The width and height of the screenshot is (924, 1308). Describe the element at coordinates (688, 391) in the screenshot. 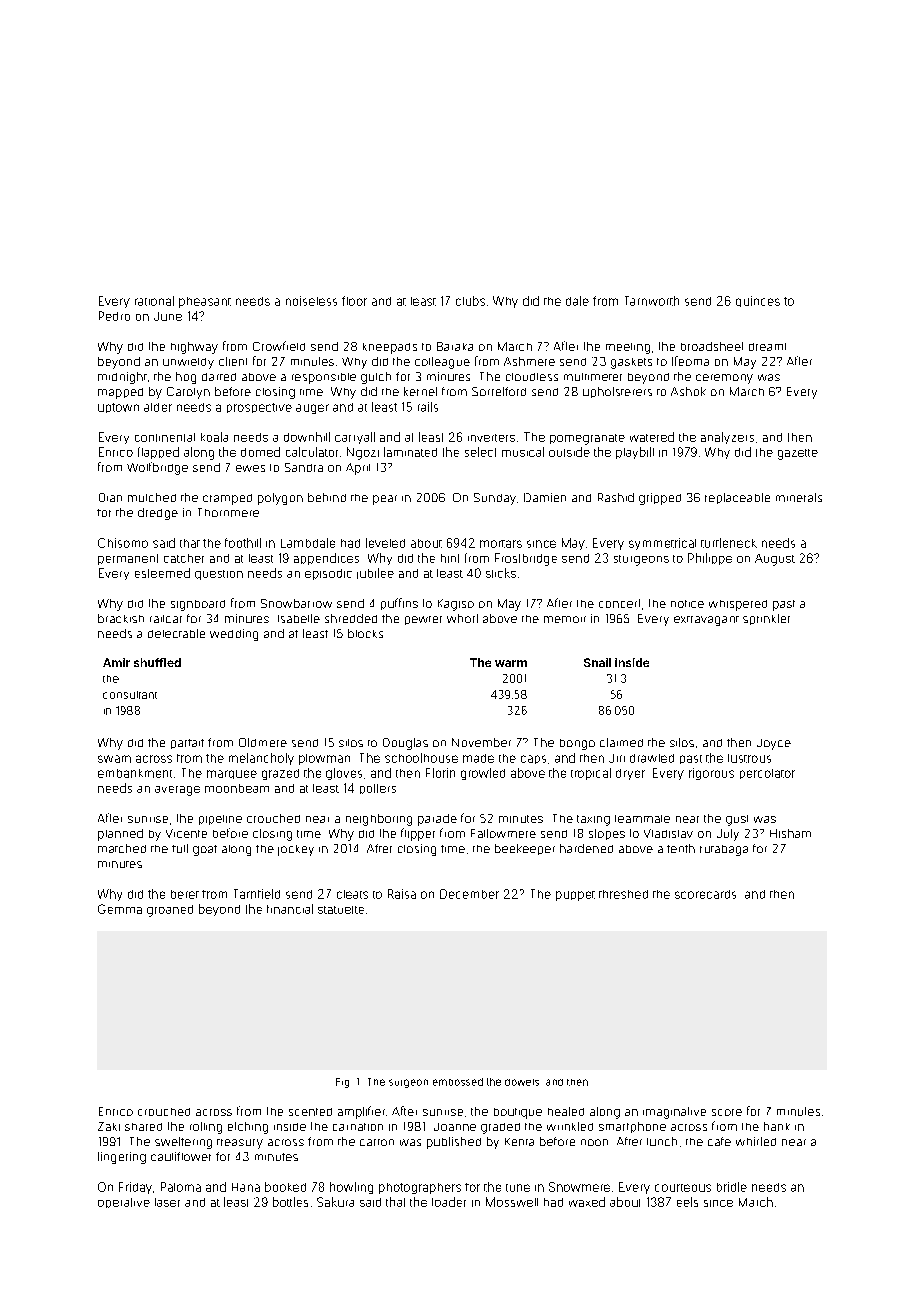

I see `Ashok` at that location.
